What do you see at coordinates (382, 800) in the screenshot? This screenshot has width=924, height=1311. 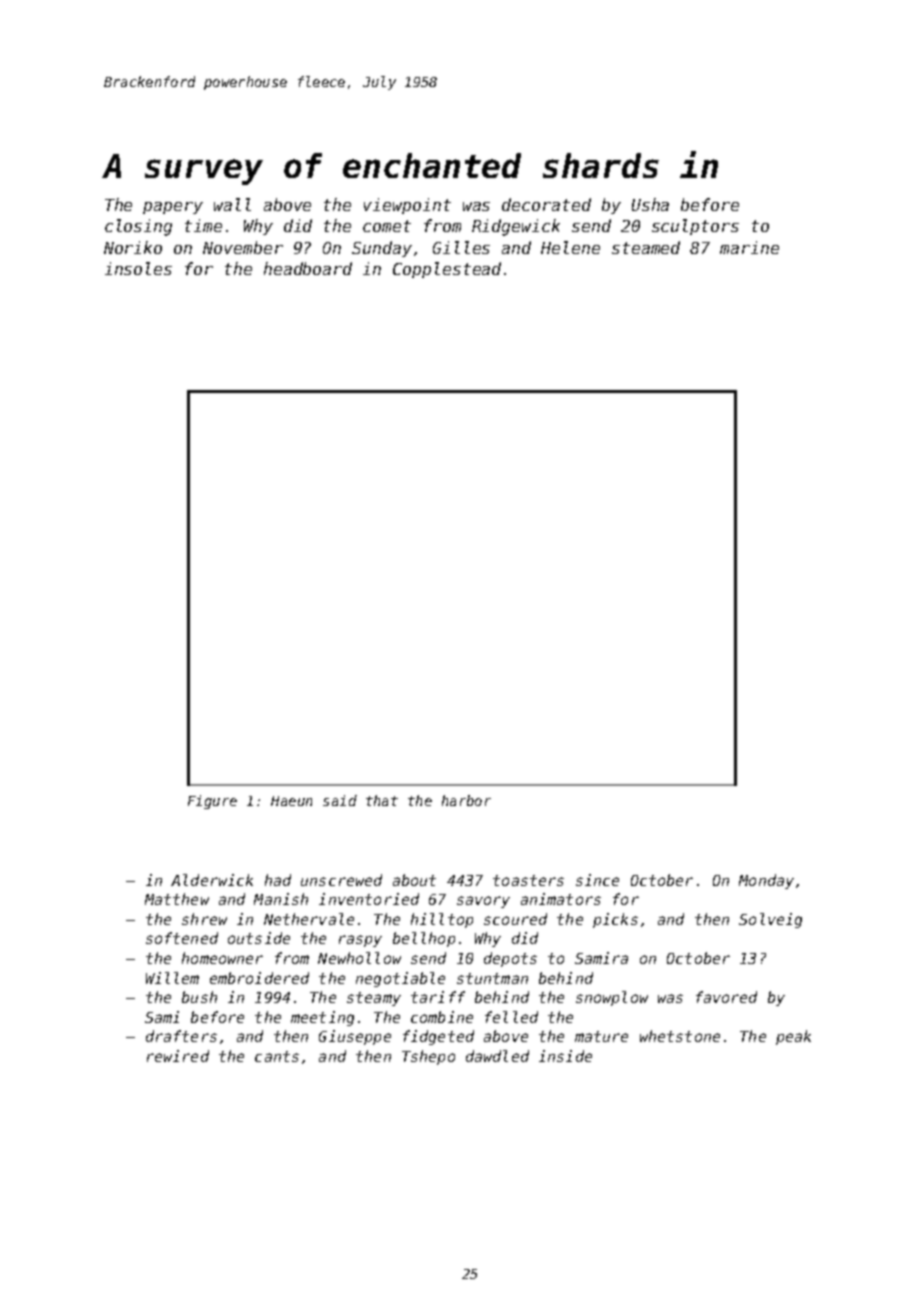 I see `that` at bounding box center [382, 800].
